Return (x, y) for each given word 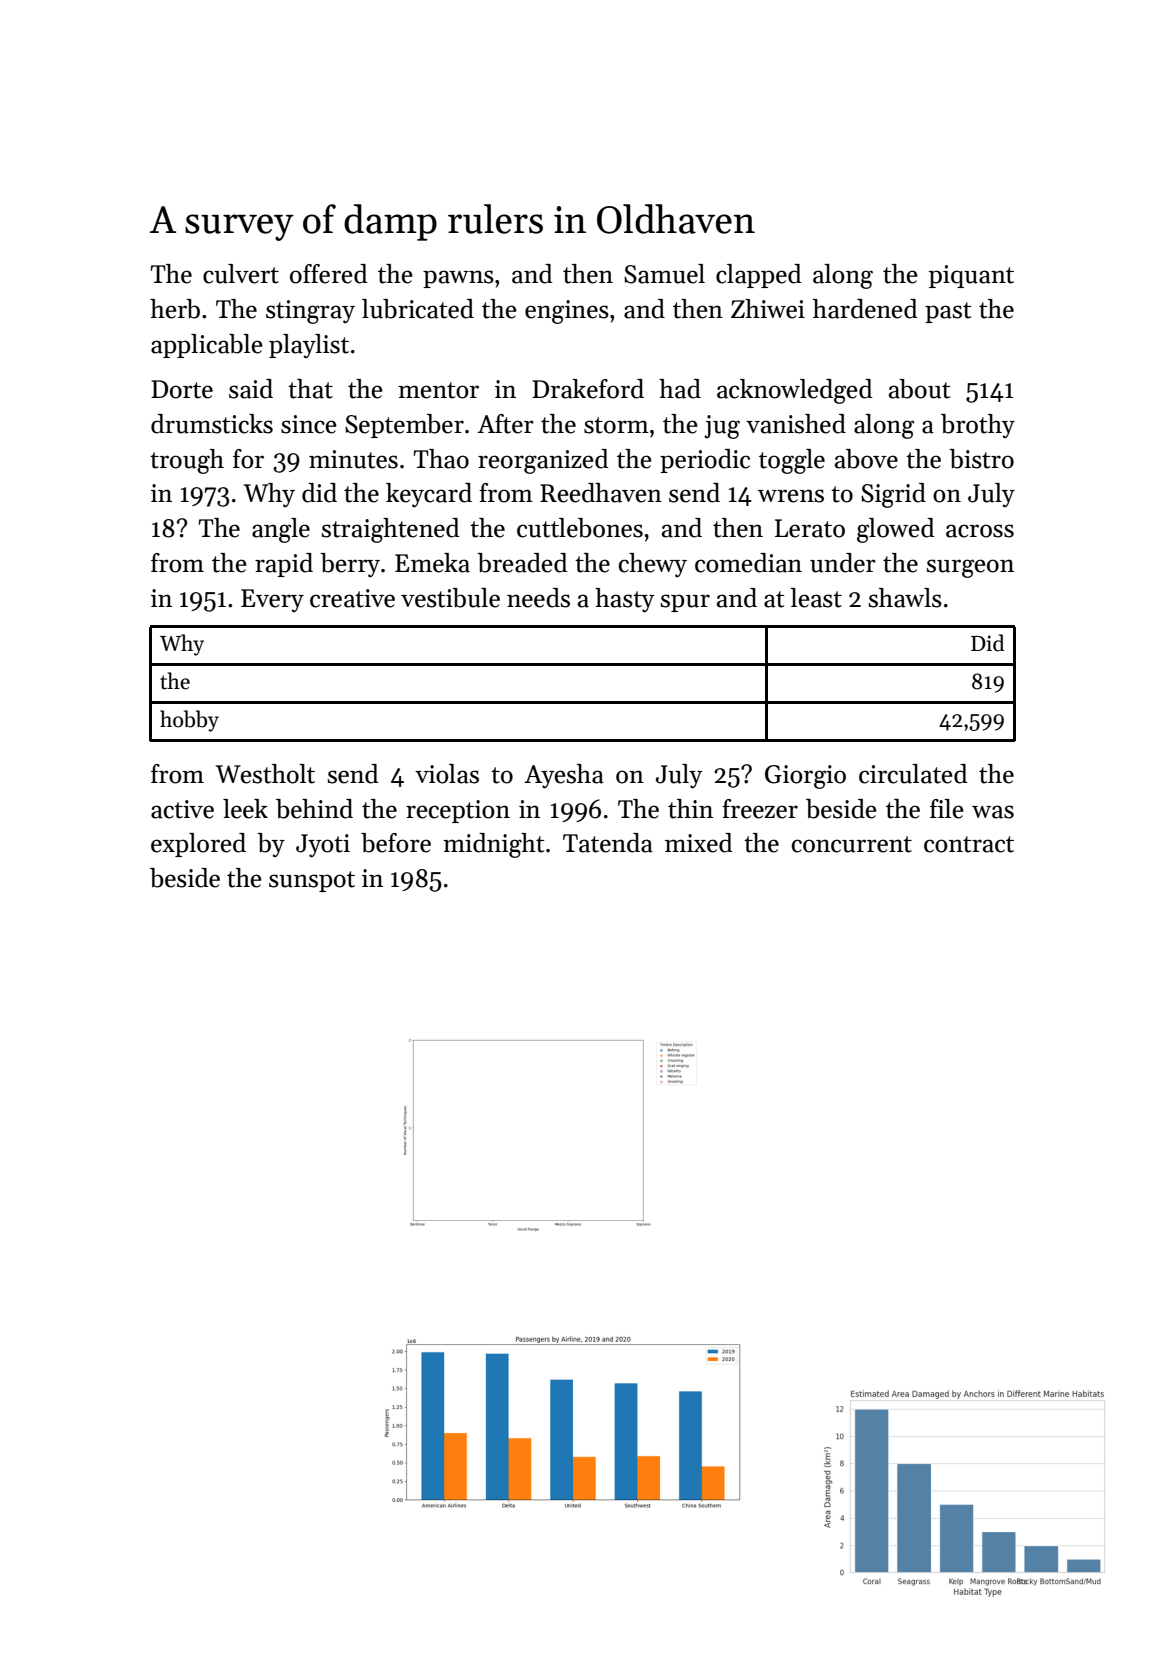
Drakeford (588, 389)
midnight (494, 845)
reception (458, 811)
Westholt (265, 774)
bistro (981, 459)
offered (329, 274)
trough (187, 461)
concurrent (852, 844)
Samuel (664, 274)
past (948, 312)
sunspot (312, 881)
